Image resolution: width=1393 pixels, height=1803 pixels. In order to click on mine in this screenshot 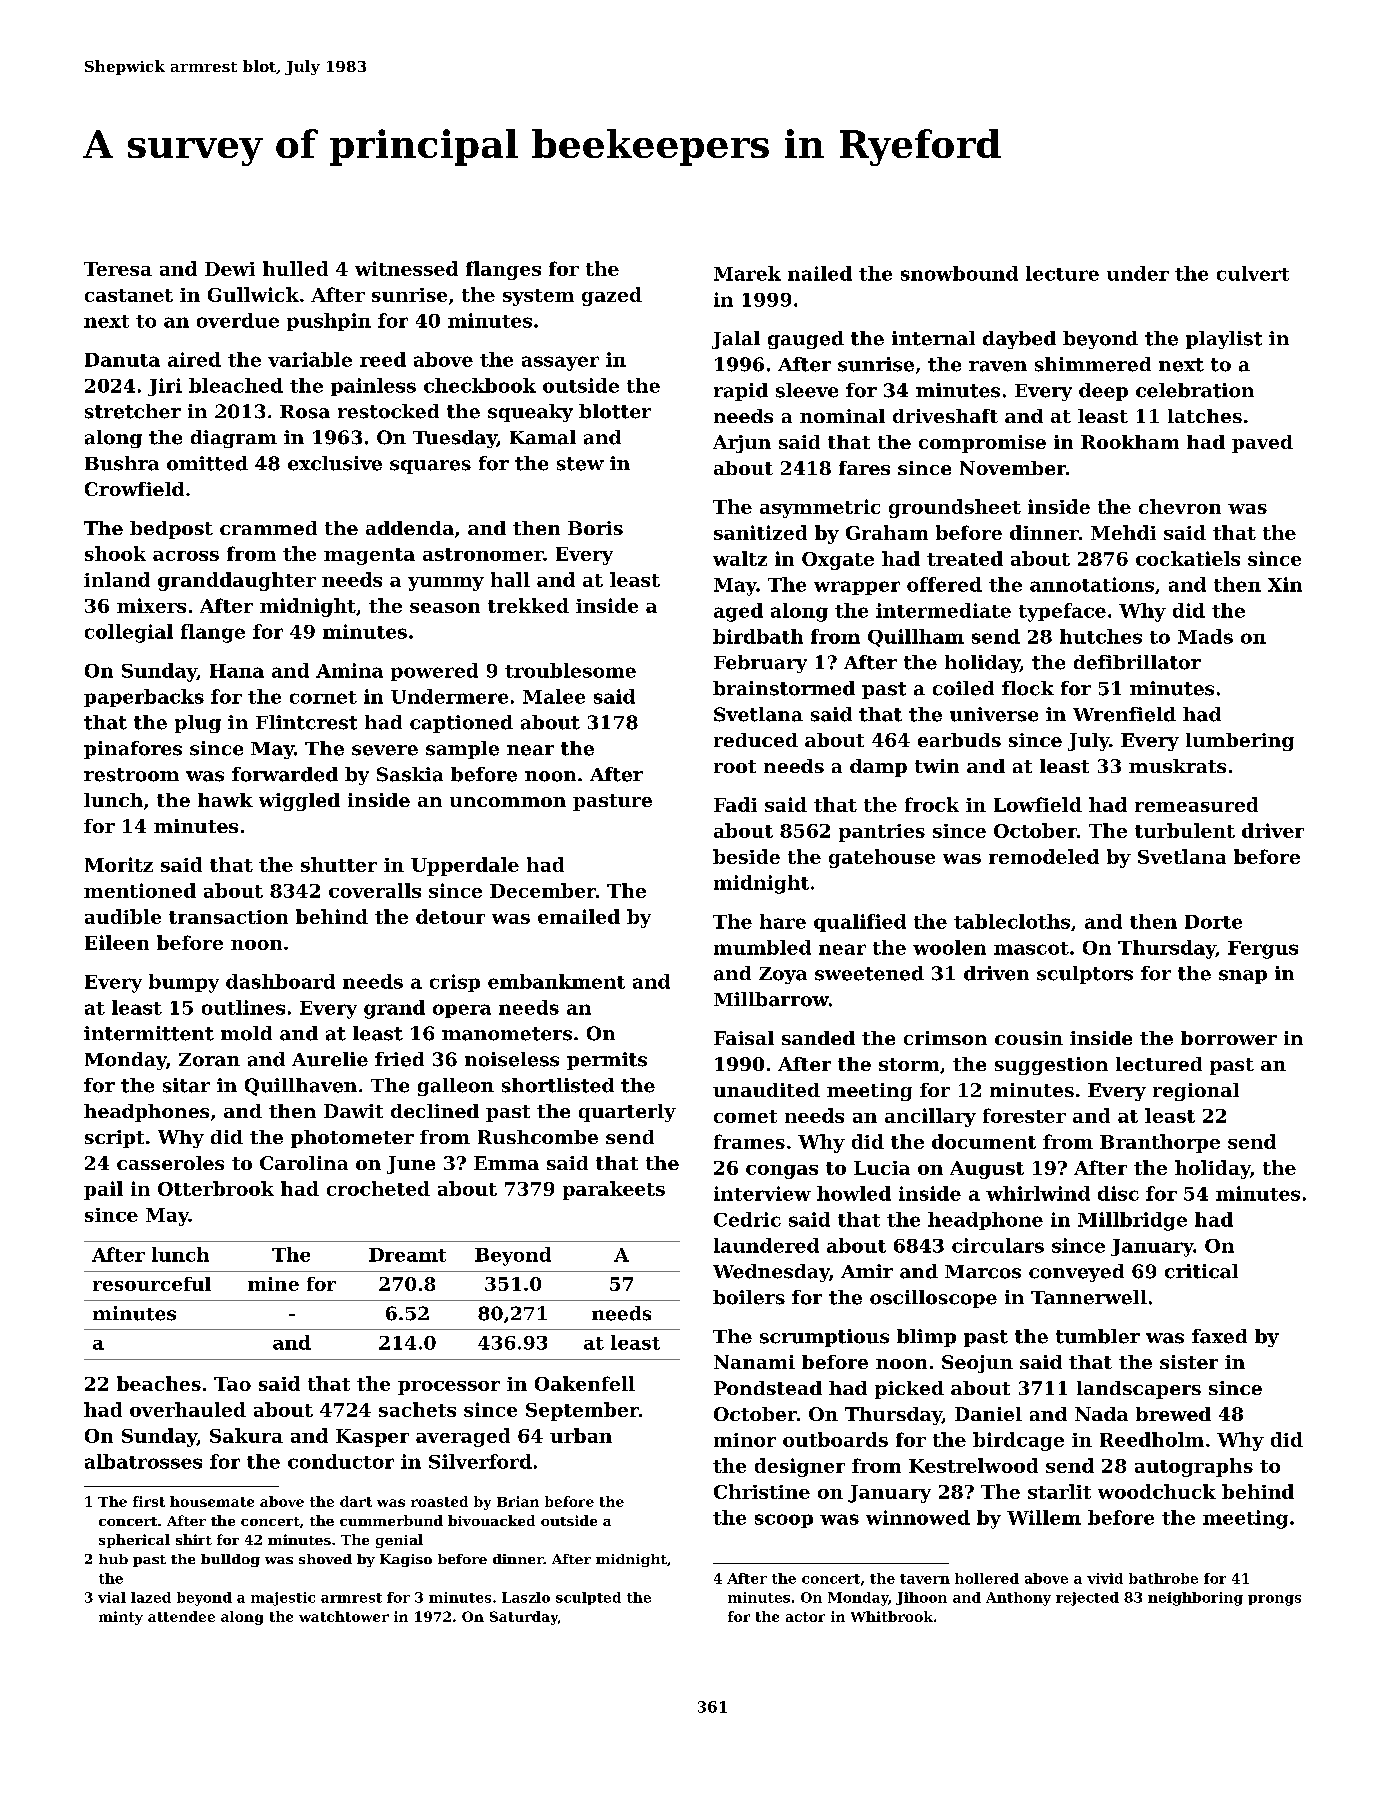, I will do `click(273, 1284)`.
